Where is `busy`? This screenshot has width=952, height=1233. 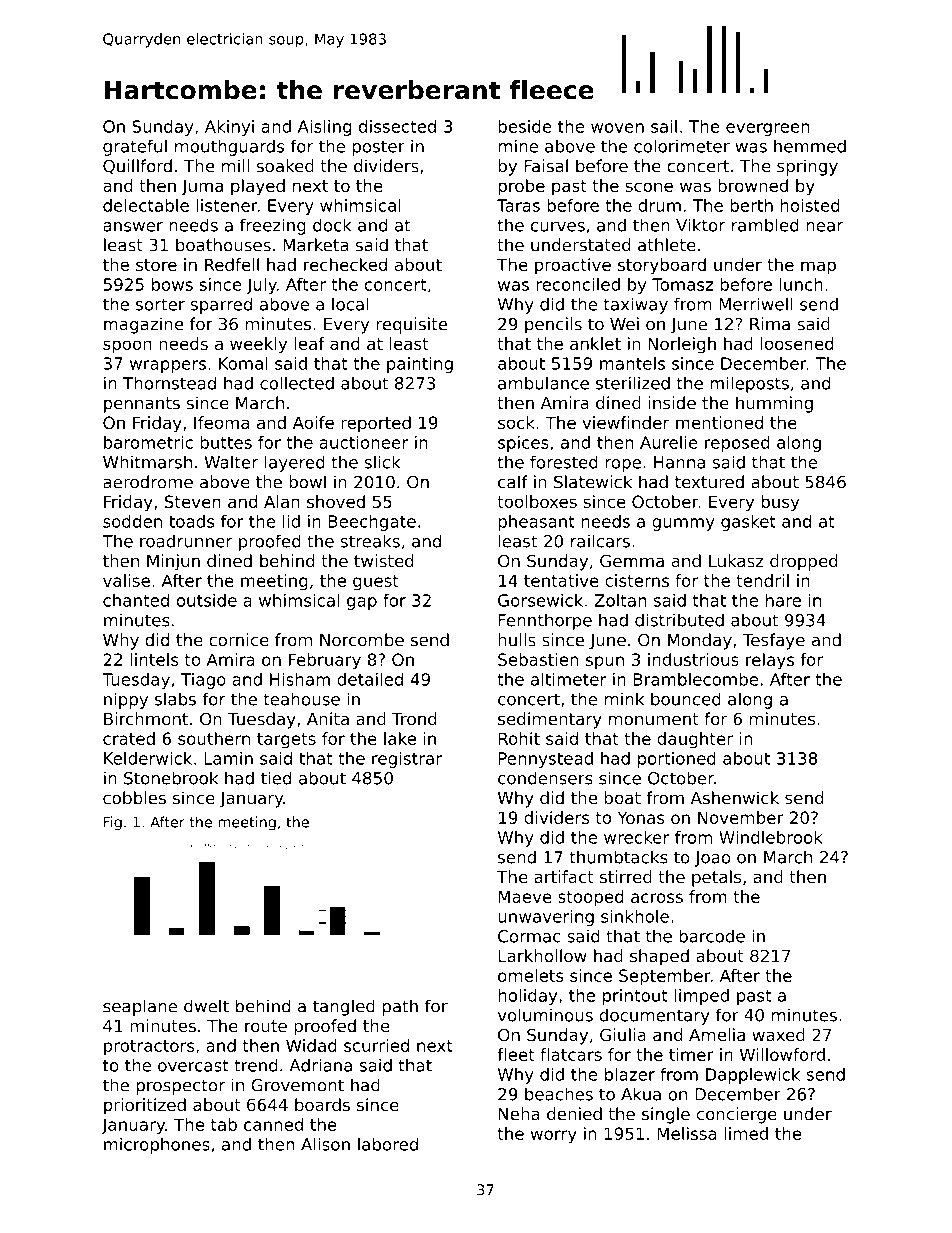 busy is located at coordinates (780, 503).
